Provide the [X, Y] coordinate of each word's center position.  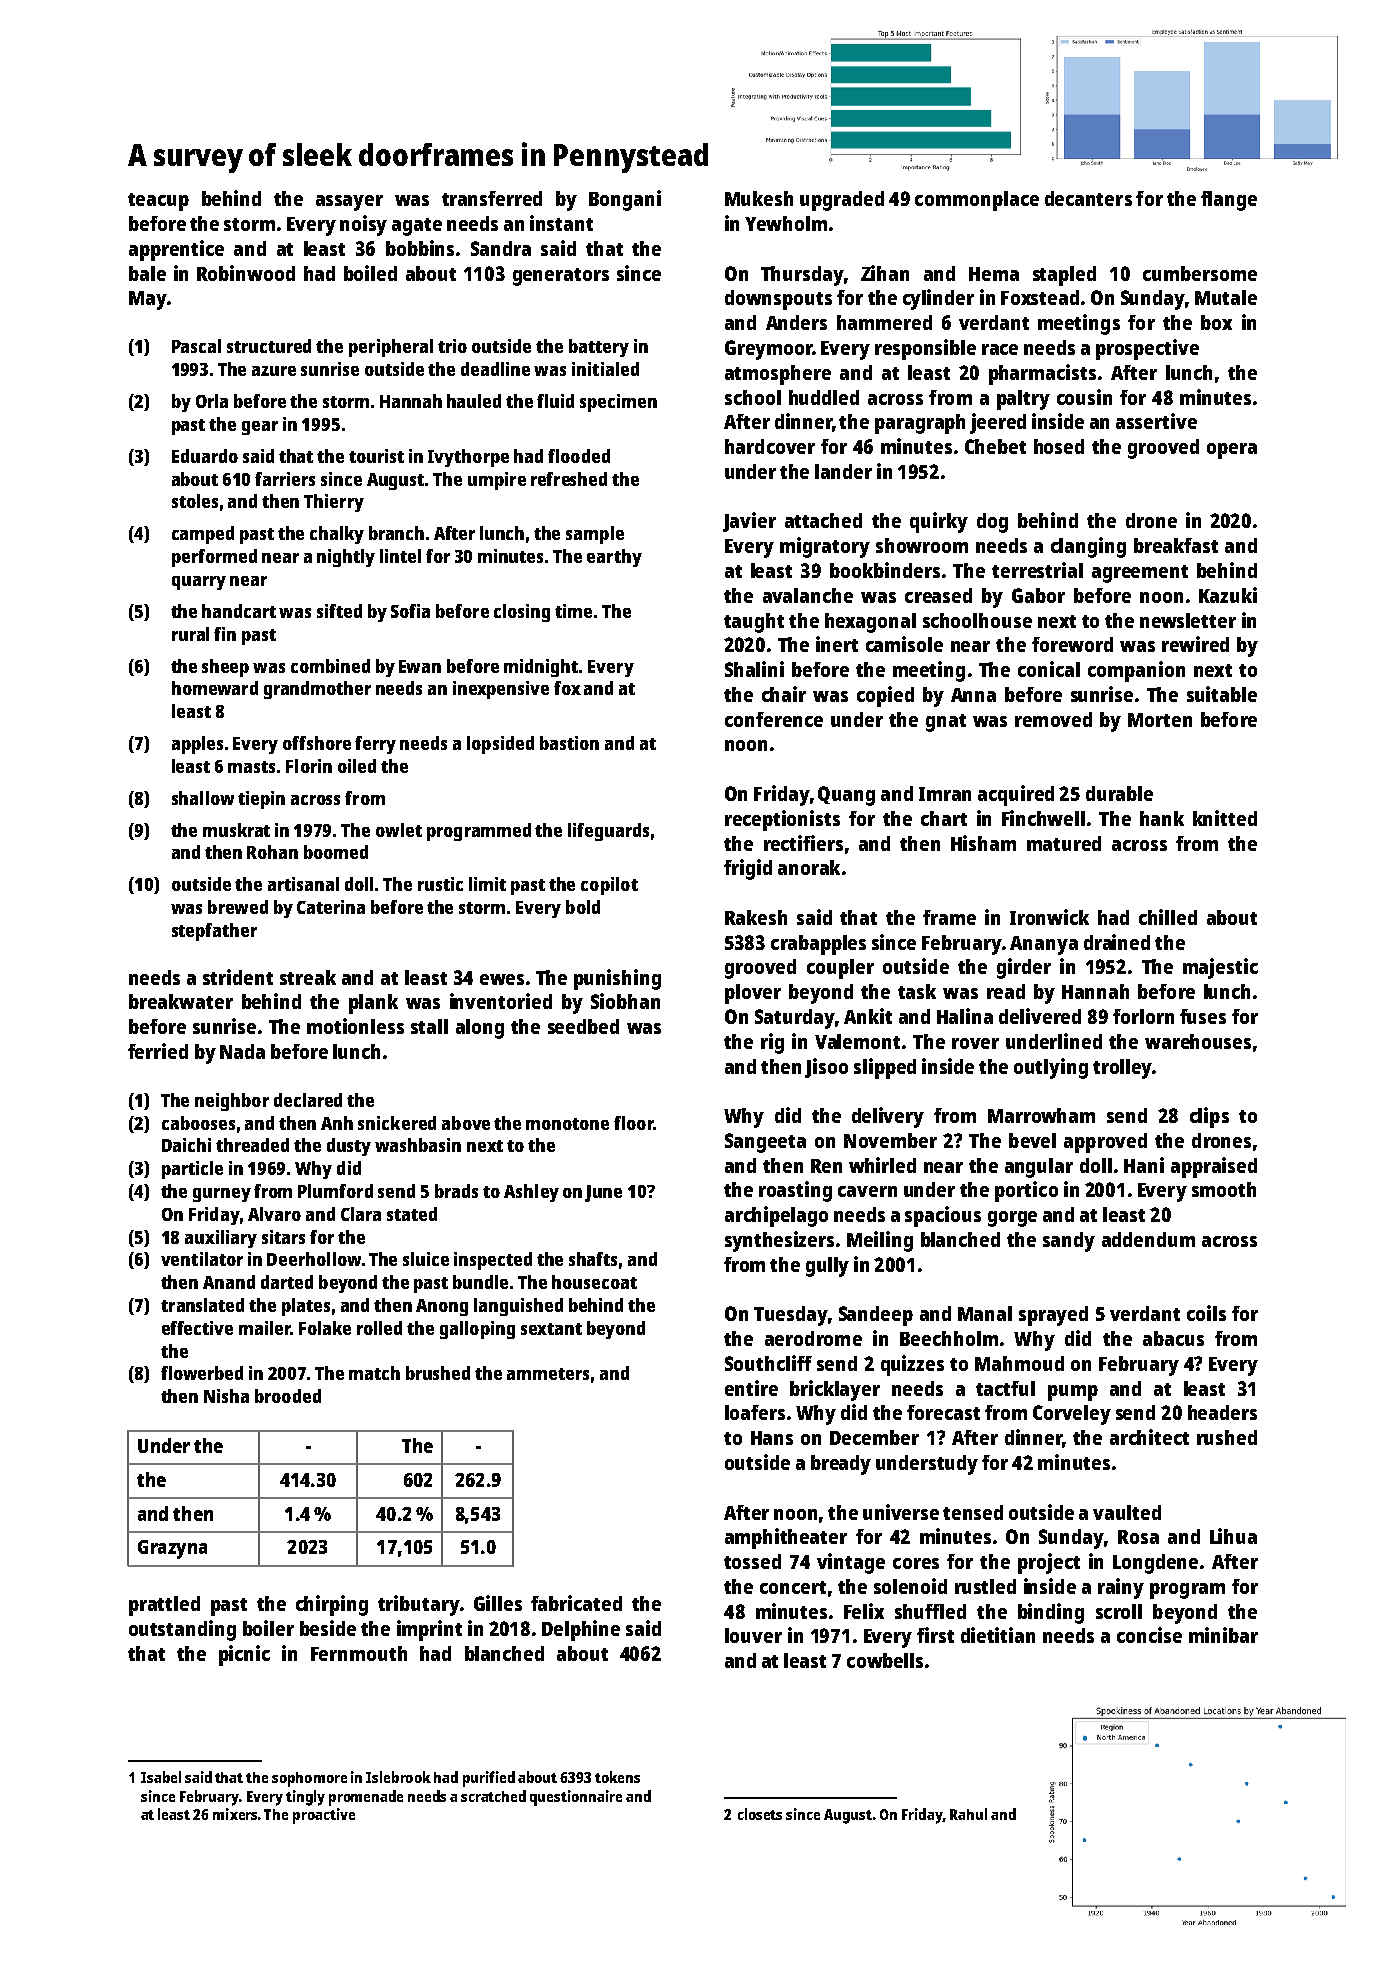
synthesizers [779, 1241]
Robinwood [246, 273]
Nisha [226, 1396]
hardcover [770, 446]
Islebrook [398, 1777]
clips [1209, 1117]
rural [190, 634]
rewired [1195, 644]
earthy [614, 558]
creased [938, 595]
